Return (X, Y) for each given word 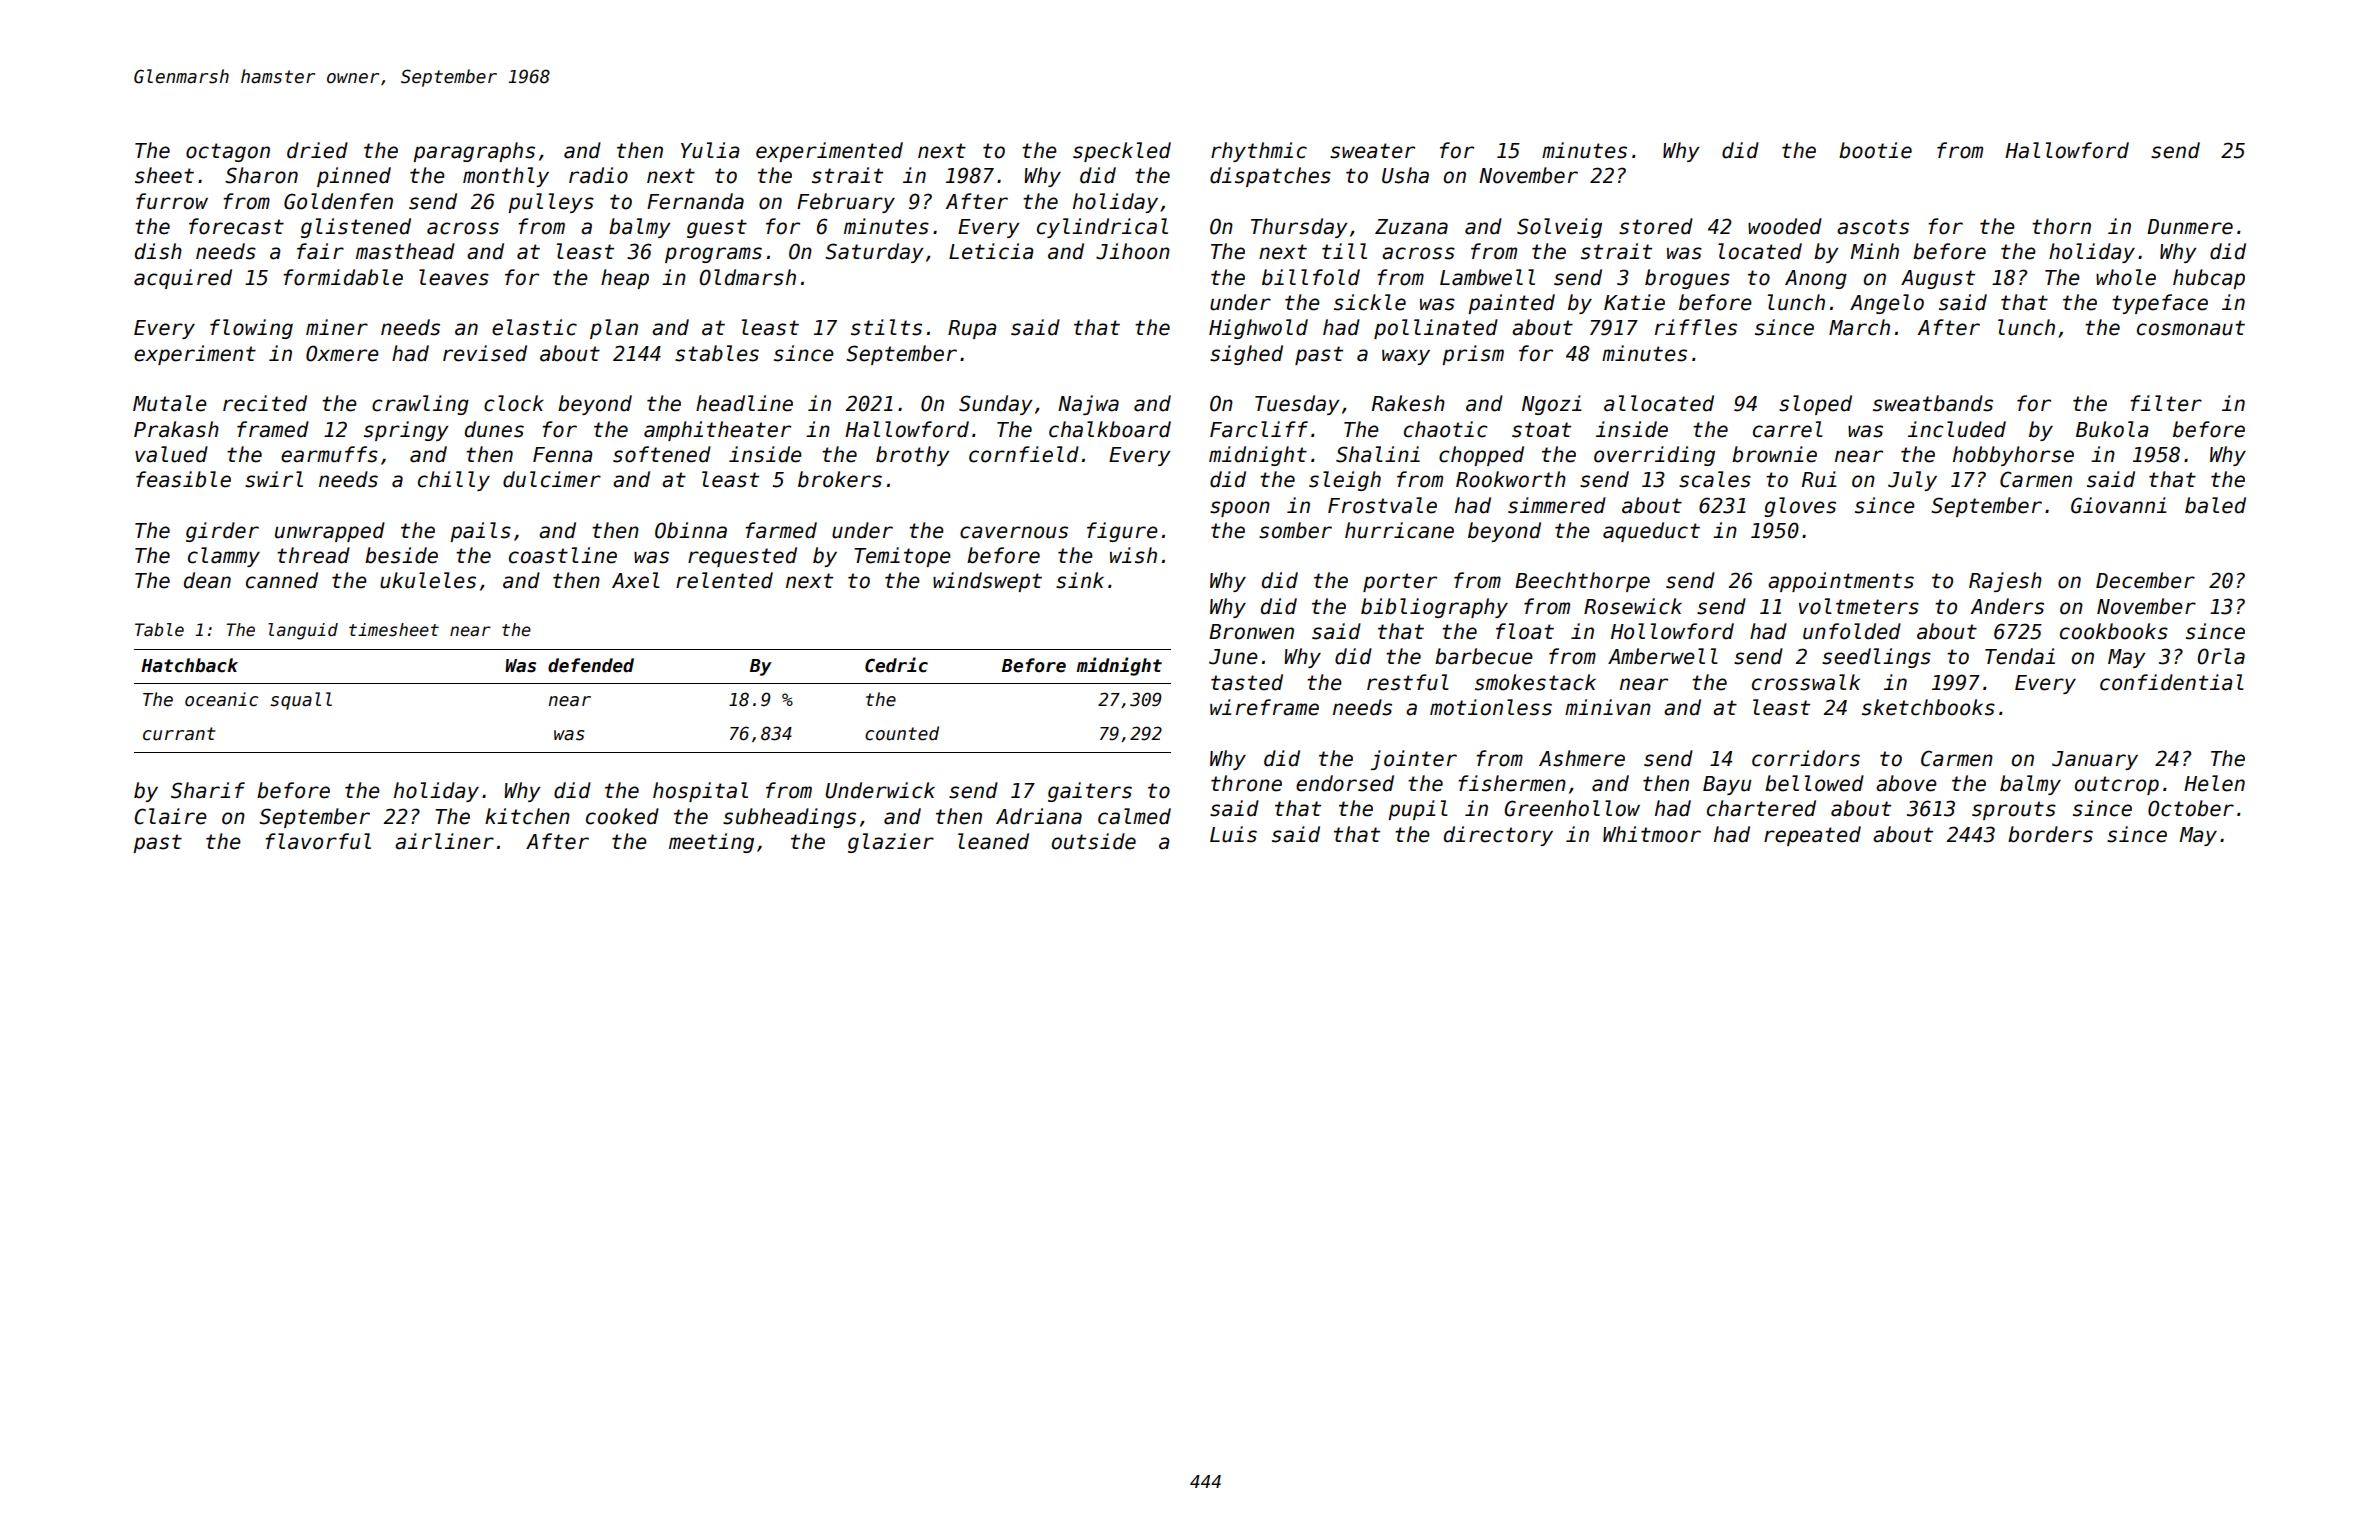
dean (207, 580)
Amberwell (1663, 656)
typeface (2160, 304)
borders (2050, 834)
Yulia (710, 150)
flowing (251, 329)
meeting (711, 843)
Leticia (991, 251)
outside (1094, 841)
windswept (987, 582)
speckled (1122, 152)
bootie (1875, 150)
